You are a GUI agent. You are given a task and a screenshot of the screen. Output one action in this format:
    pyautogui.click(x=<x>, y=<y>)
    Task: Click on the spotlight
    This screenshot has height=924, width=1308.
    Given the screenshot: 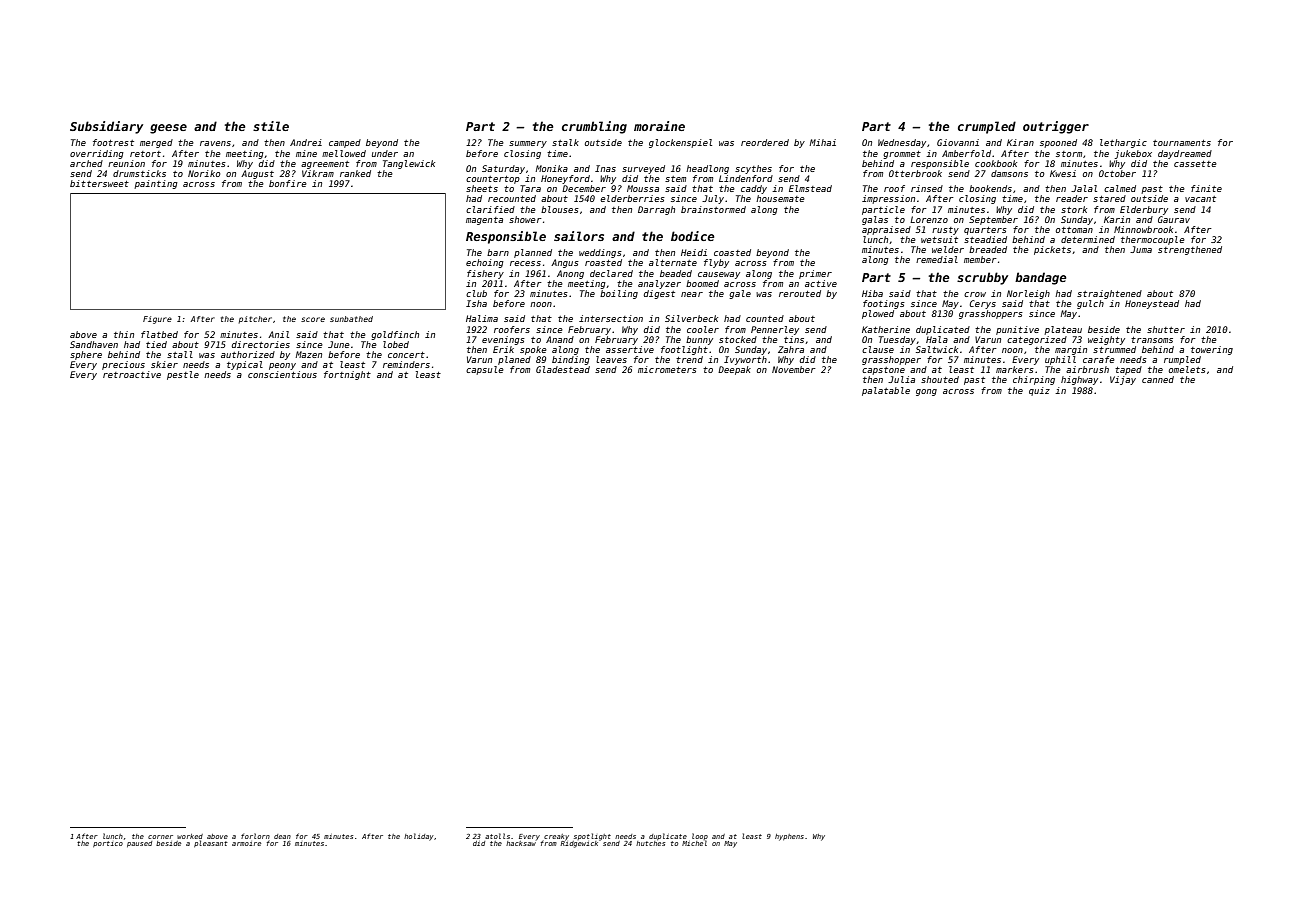 What is the action you would take?
    pyautogui.click(x=592, y=837)
